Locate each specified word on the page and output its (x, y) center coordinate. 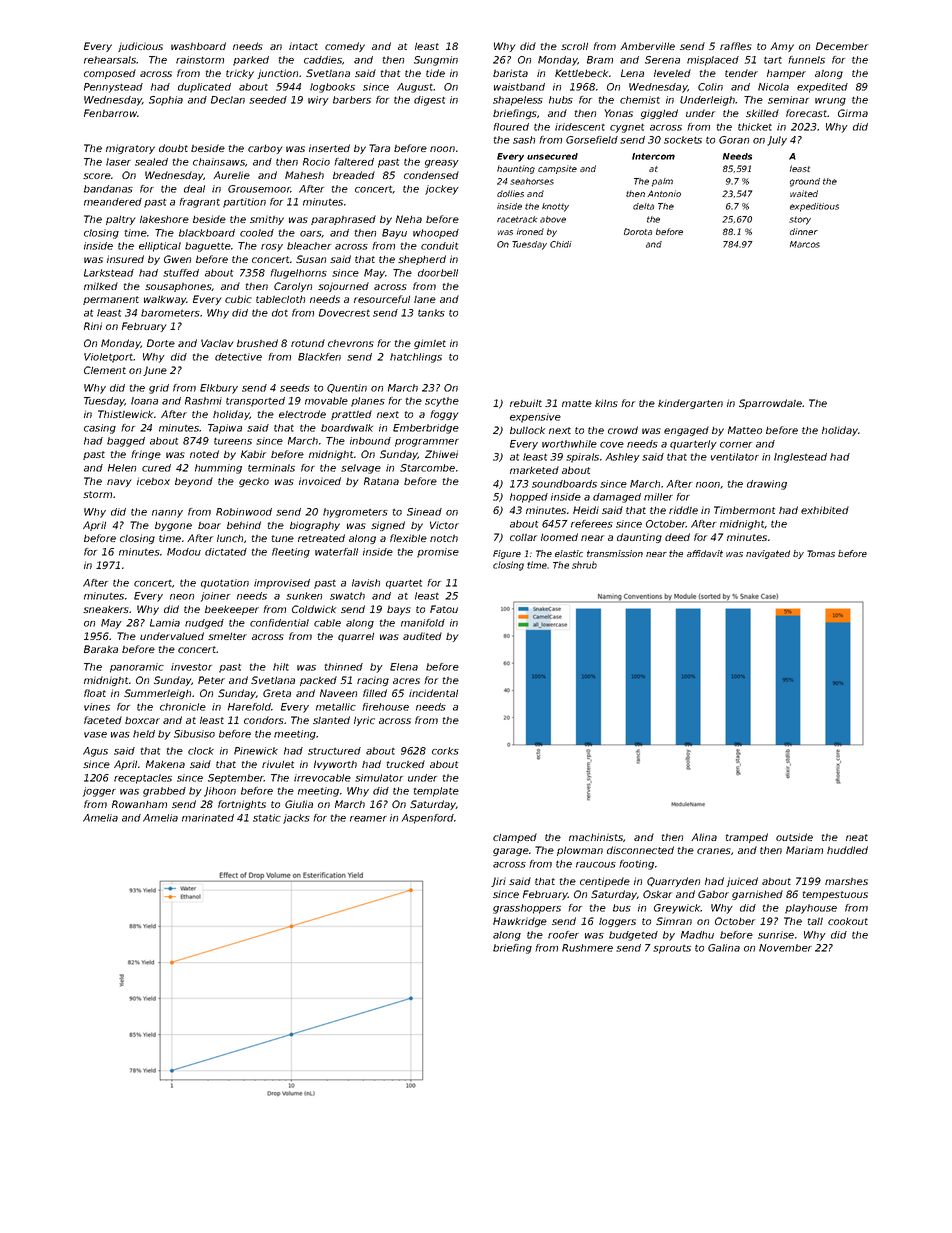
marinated (208, 818)
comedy (345, 47)
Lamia (165, 623)
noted (204, 454)
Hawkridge (520, 922)
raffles (736, 46)
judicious (140, 47)
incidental (433, 693)
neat (857, 837)
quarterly (693, 445)
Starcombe (427, 468)
